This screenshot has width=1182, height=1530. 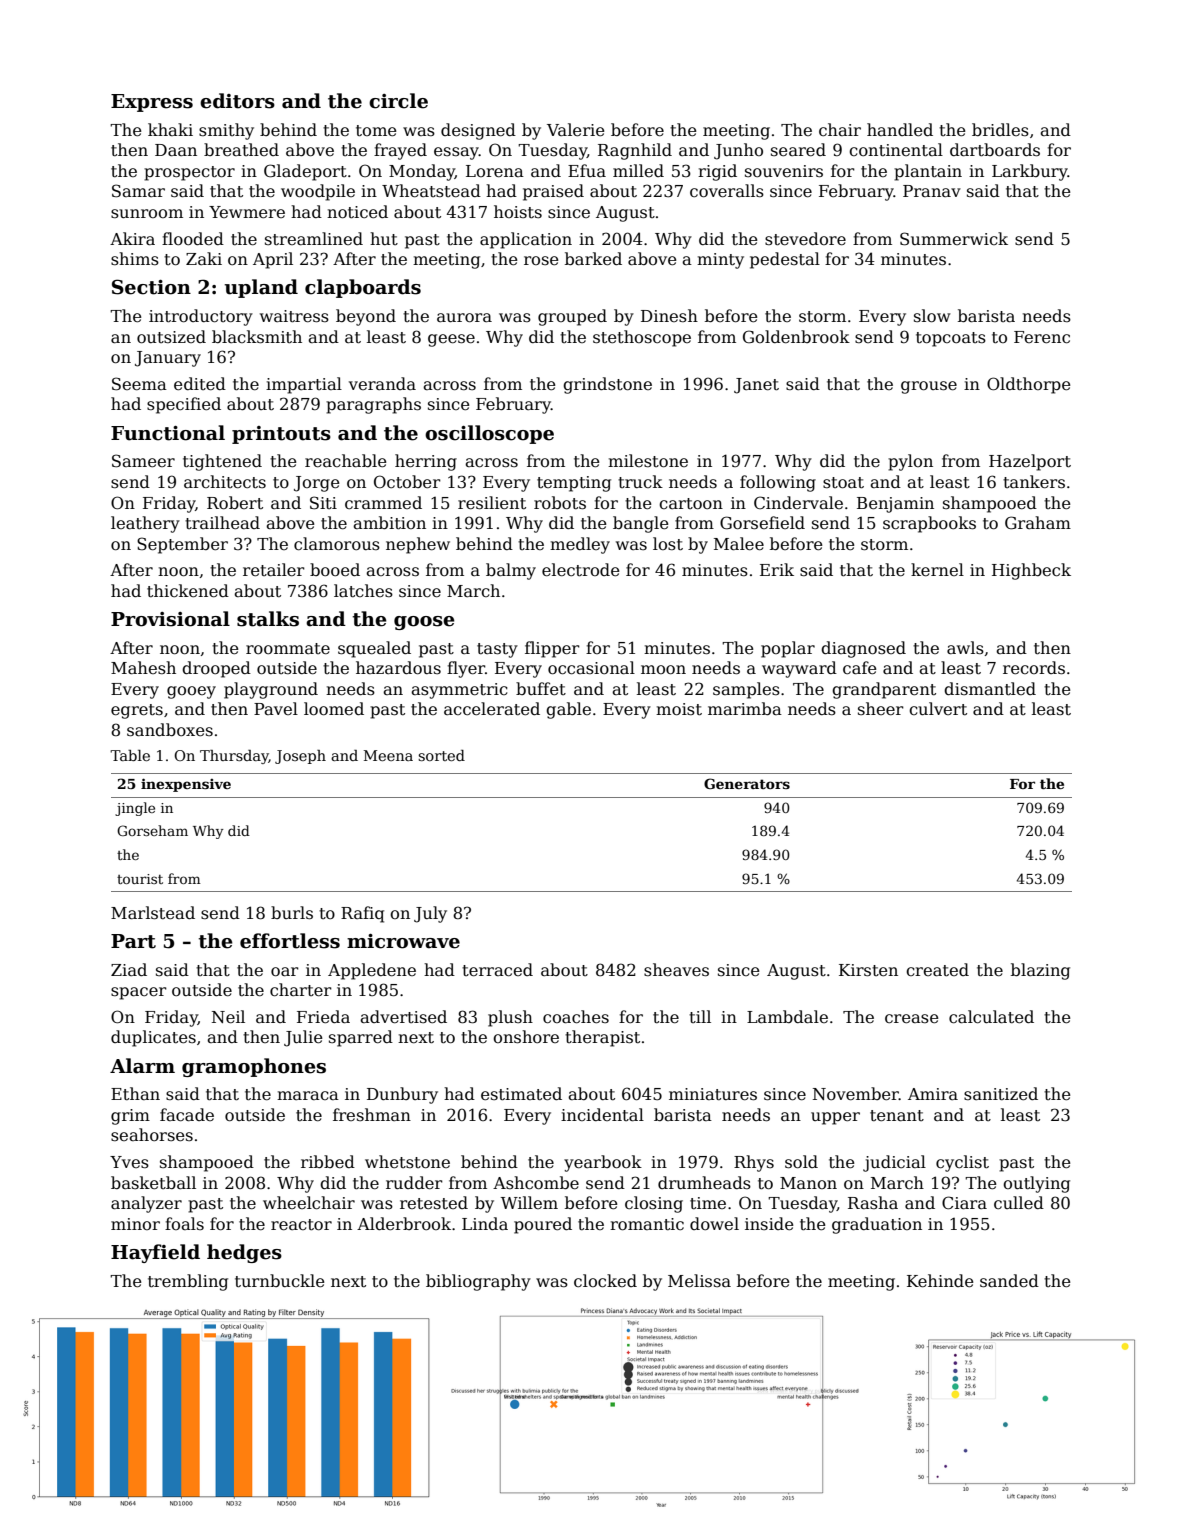 What do you see at coordinates (787, 1017) in the screenshot?
I see `Lambdale` at bounding box center [787, 1017].
